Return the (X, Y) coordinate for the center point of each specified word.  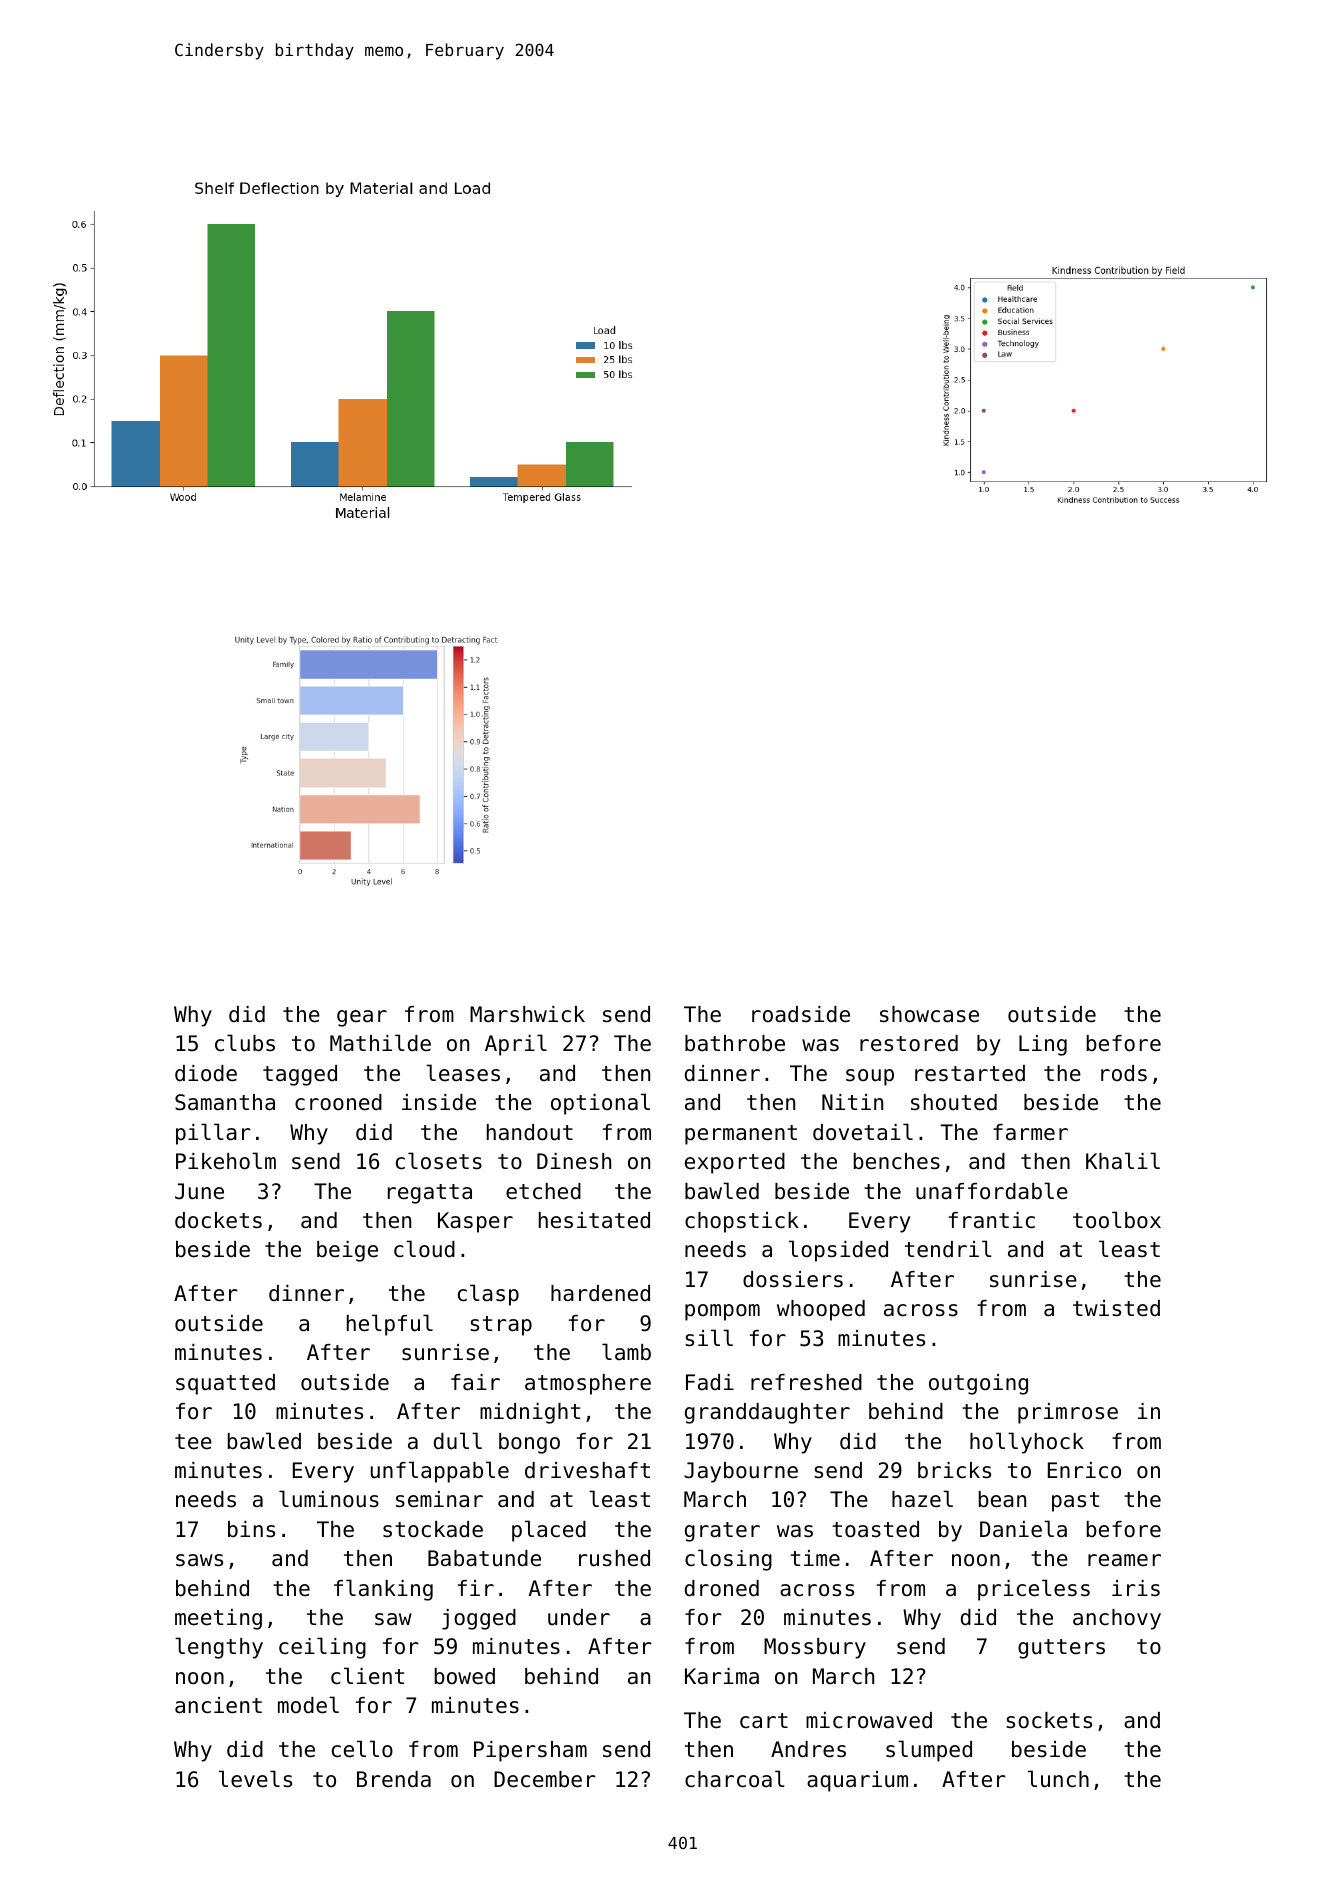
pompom (722, 1312)
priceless (1034, 1590)
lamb (626, 1352)
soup (870, 1077)
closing (728, 1560)
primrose (1068, 1413)
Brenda (394, 1779)
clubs (245, 1043)
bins (251, 1529)
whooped (821, 1310)
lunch (1058, 1779)
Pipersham (530, 1751)
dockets (218, 1220)
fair (475, 1382)
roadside (801, 1014)
